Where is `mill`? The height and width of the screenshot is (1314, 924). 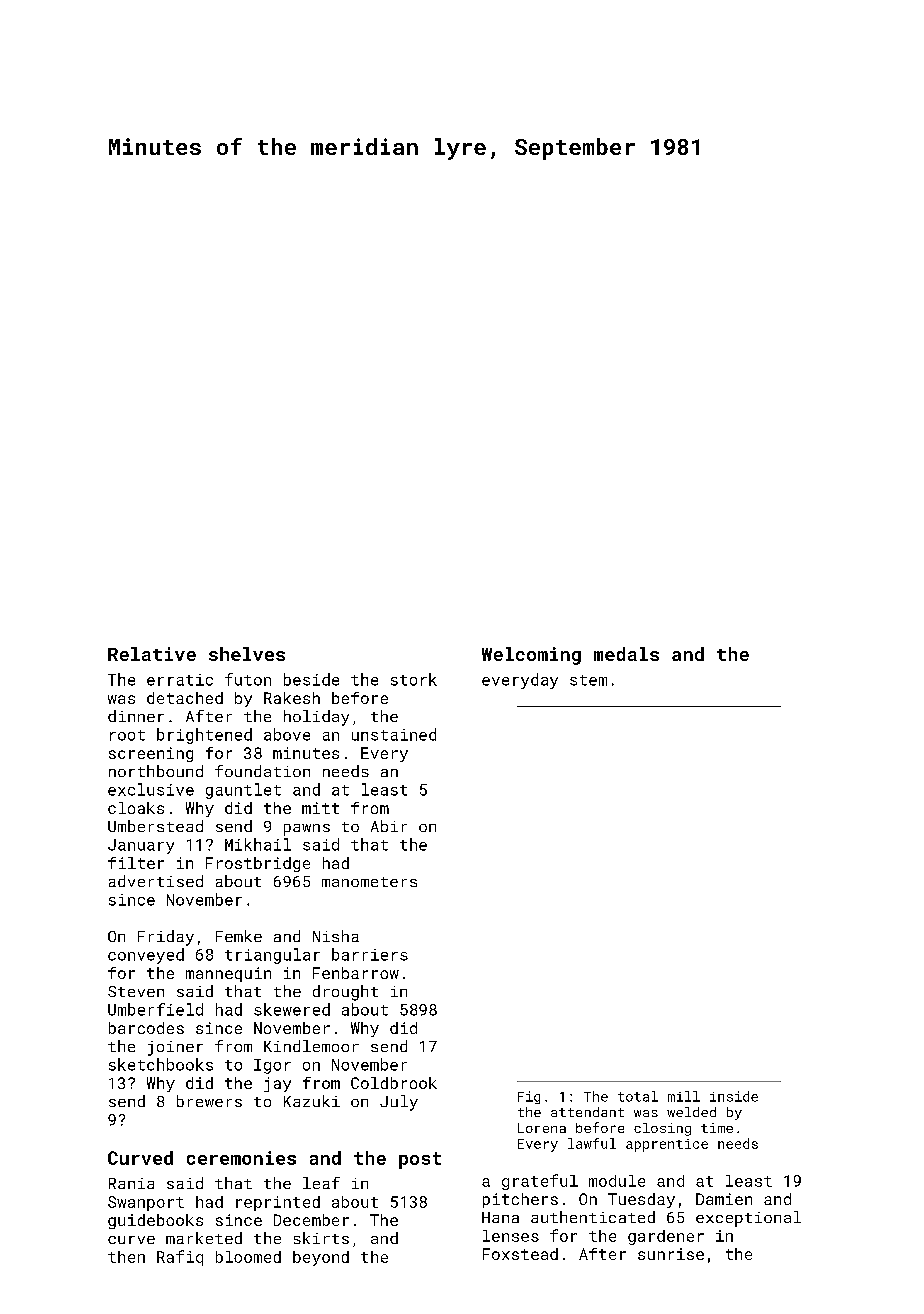
mill is located at coordinates (684, 1096).
